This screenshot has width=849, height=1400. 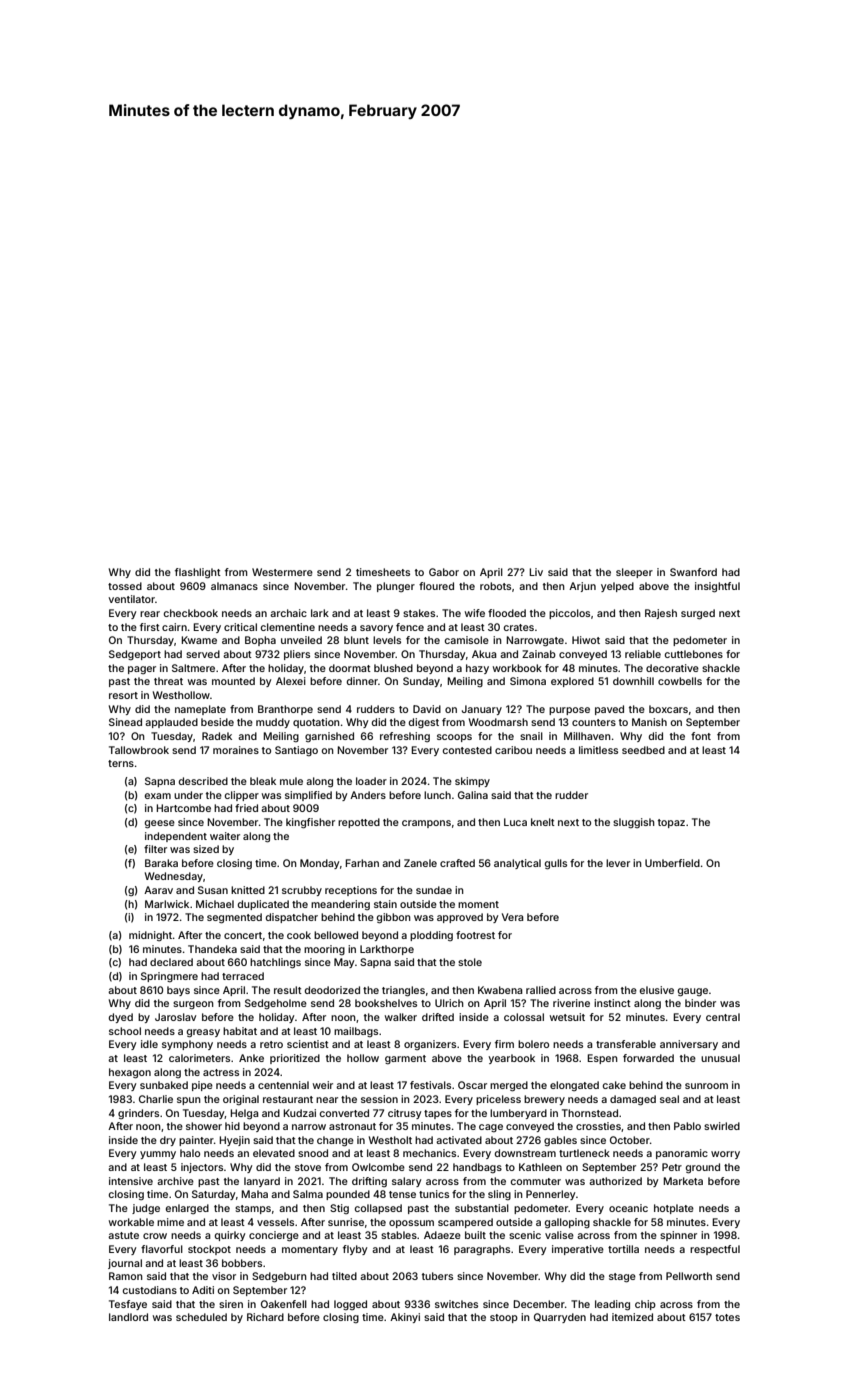 What do you see at coordinates (634, 573) in the screenshot?
I see `sleeper` at bounding box center [634, 573].
